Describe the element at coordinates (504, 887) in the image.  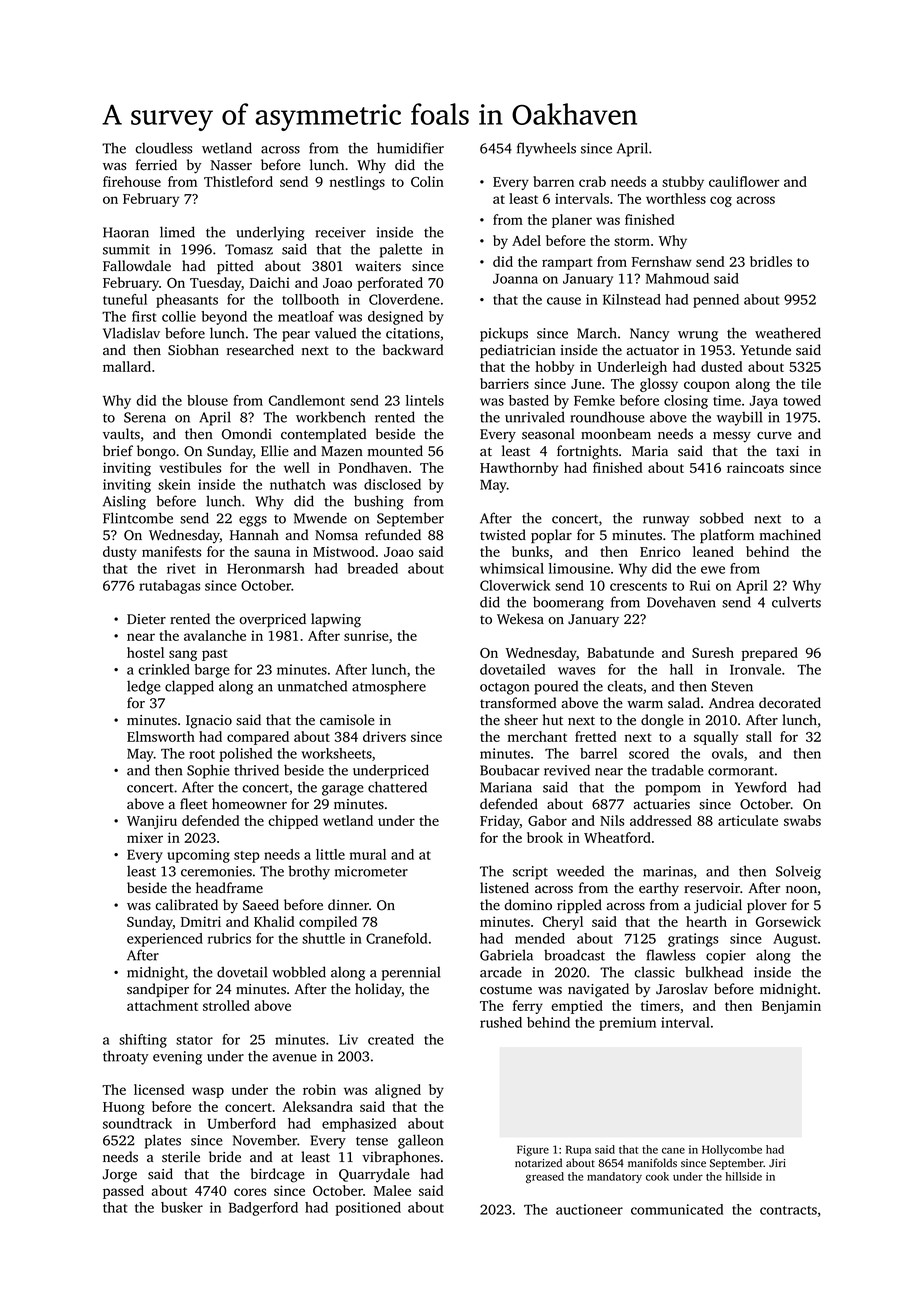
I see `listened` at that location.
